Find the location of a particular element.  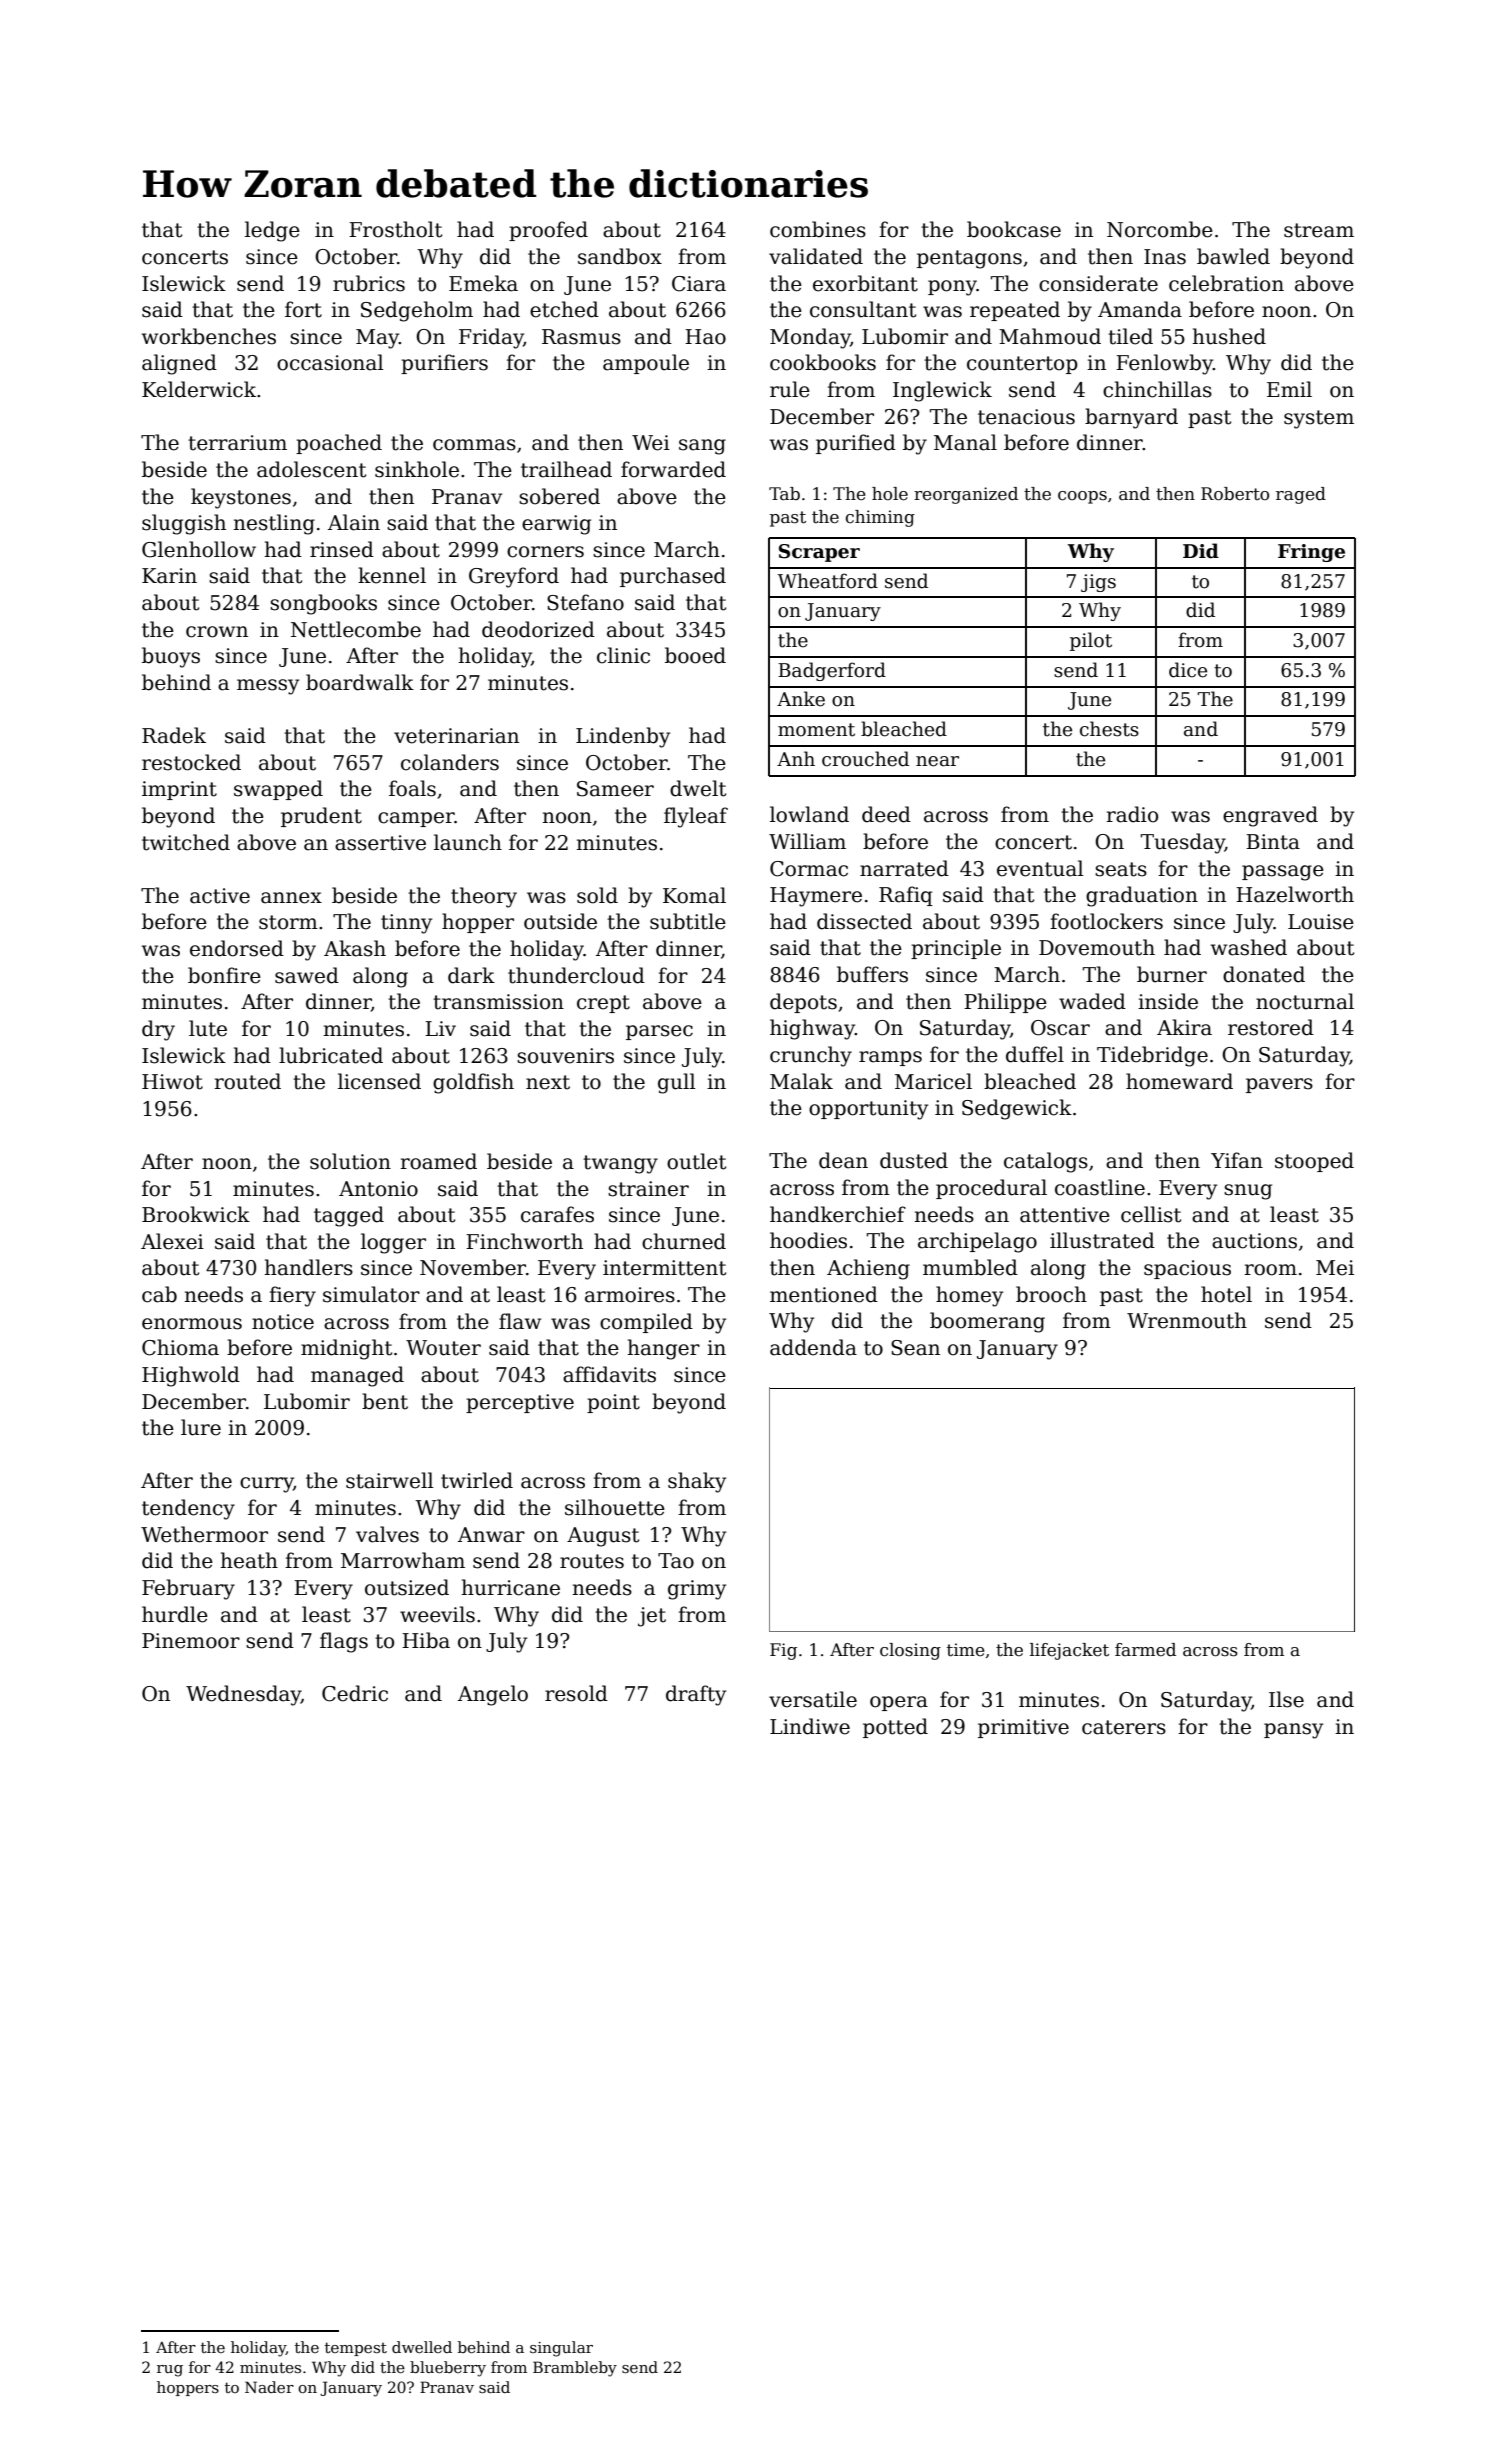

combines is located at coordinates (818, 229).
